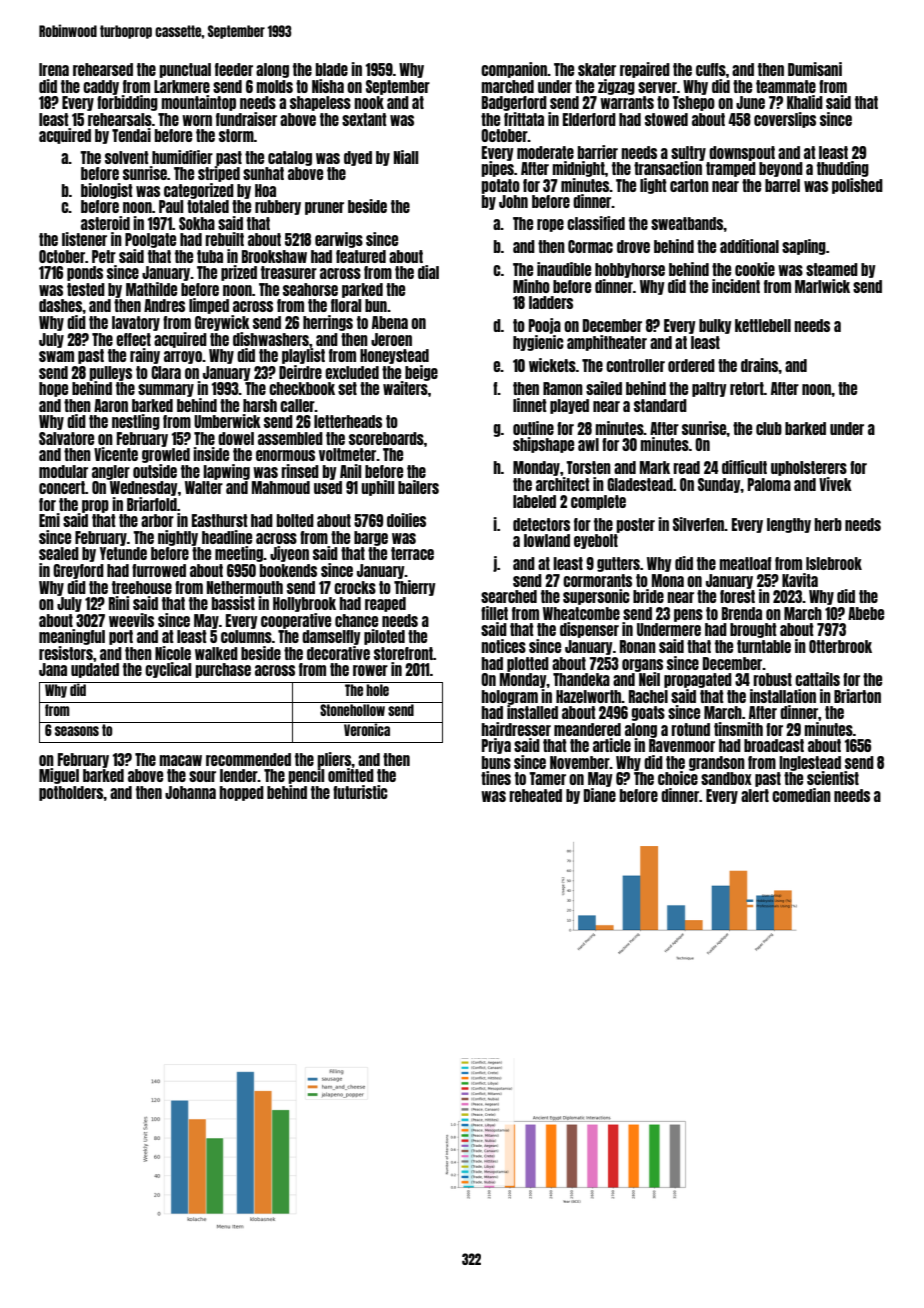  I want to click on ordered, so click(691, 365).
